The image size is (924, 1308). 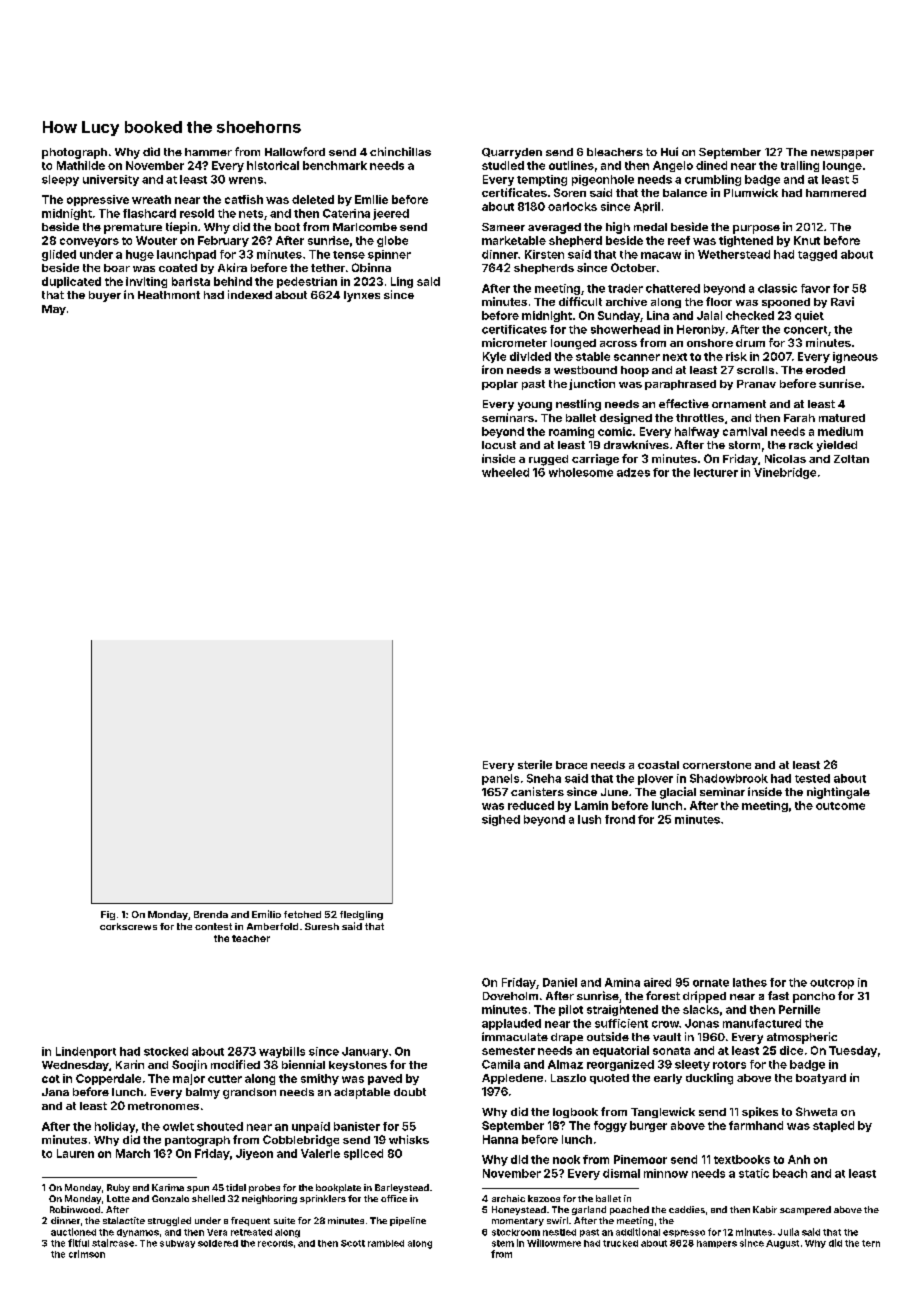 I want to click on Brenda, so click(x=211, y=914).
